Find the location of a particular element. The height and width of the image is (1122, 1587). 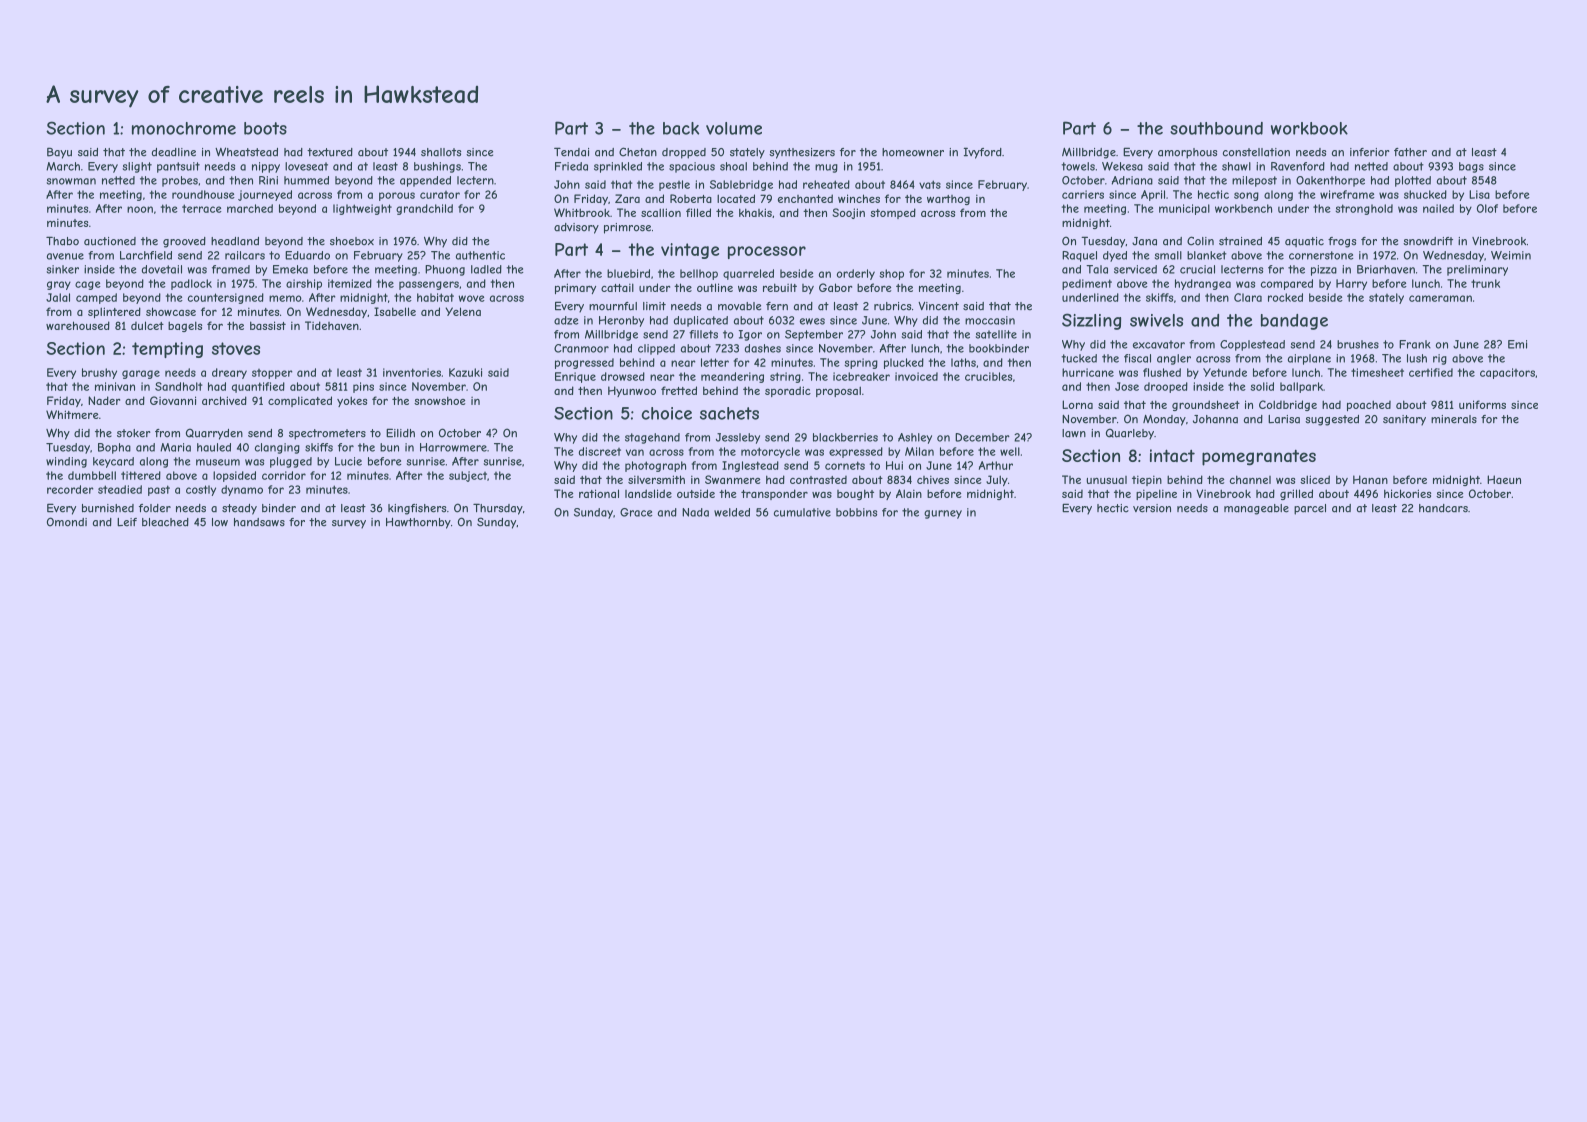

volume is located at coordinates (734, 128).
